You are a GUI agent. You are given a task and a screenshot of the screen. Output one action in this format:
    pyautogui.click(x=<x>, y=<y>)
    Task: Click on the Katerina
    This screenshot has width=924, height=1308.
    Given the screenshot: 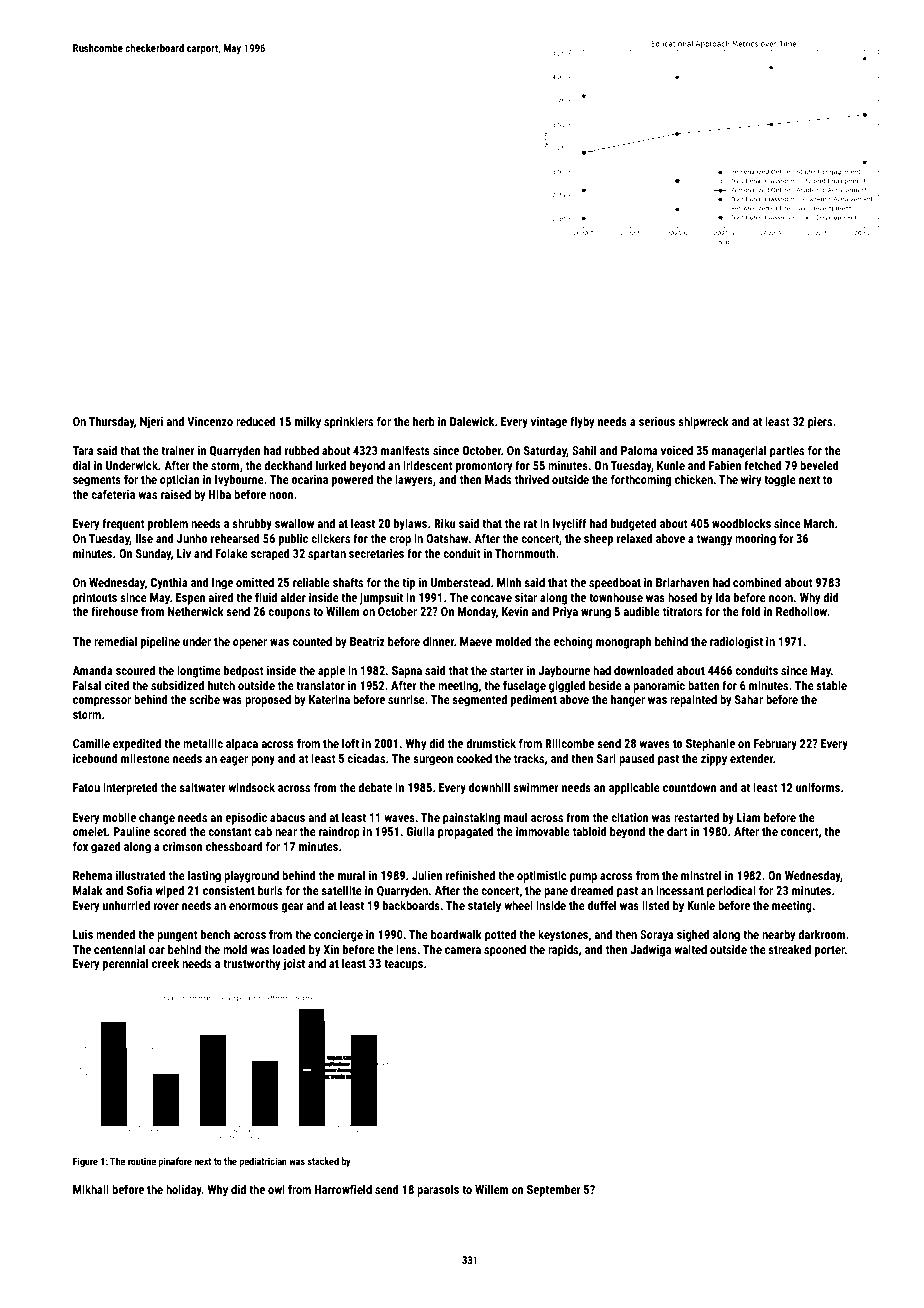 What is the action you would take?
    pyautogui.click(x=329, y=699)
